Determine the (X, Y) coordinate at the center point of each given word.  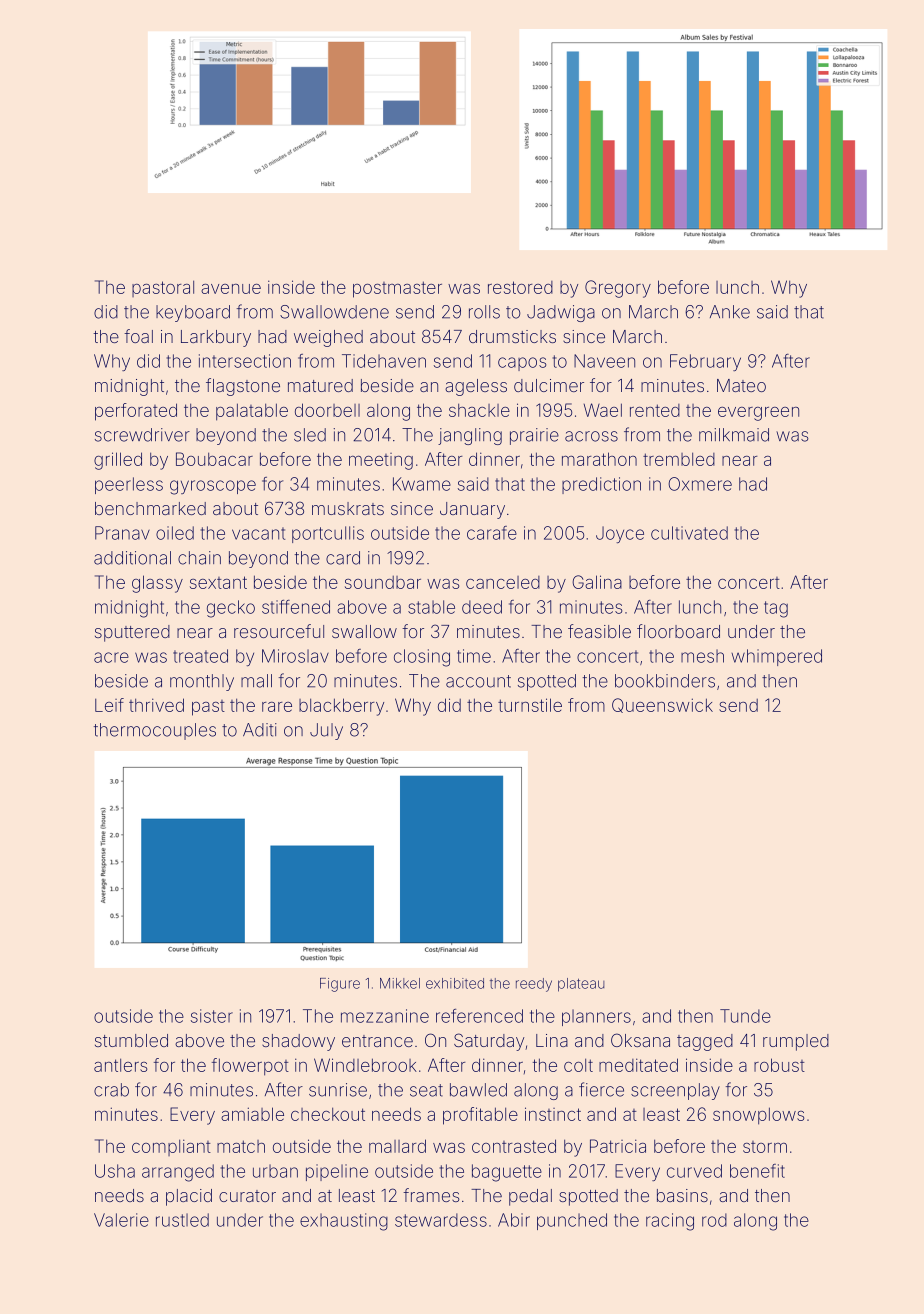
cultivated (689, 533)
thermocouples (155, 731)
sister (212, 1016)
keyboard (193, 313)
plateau (581, 985)
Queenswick (662, 705)
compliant (171, 1147)
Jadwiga (561, 313)
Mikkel (400, 983)
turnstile (530, 705)
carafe (492, 533)
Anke (730, 312)
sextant (218, 582)
